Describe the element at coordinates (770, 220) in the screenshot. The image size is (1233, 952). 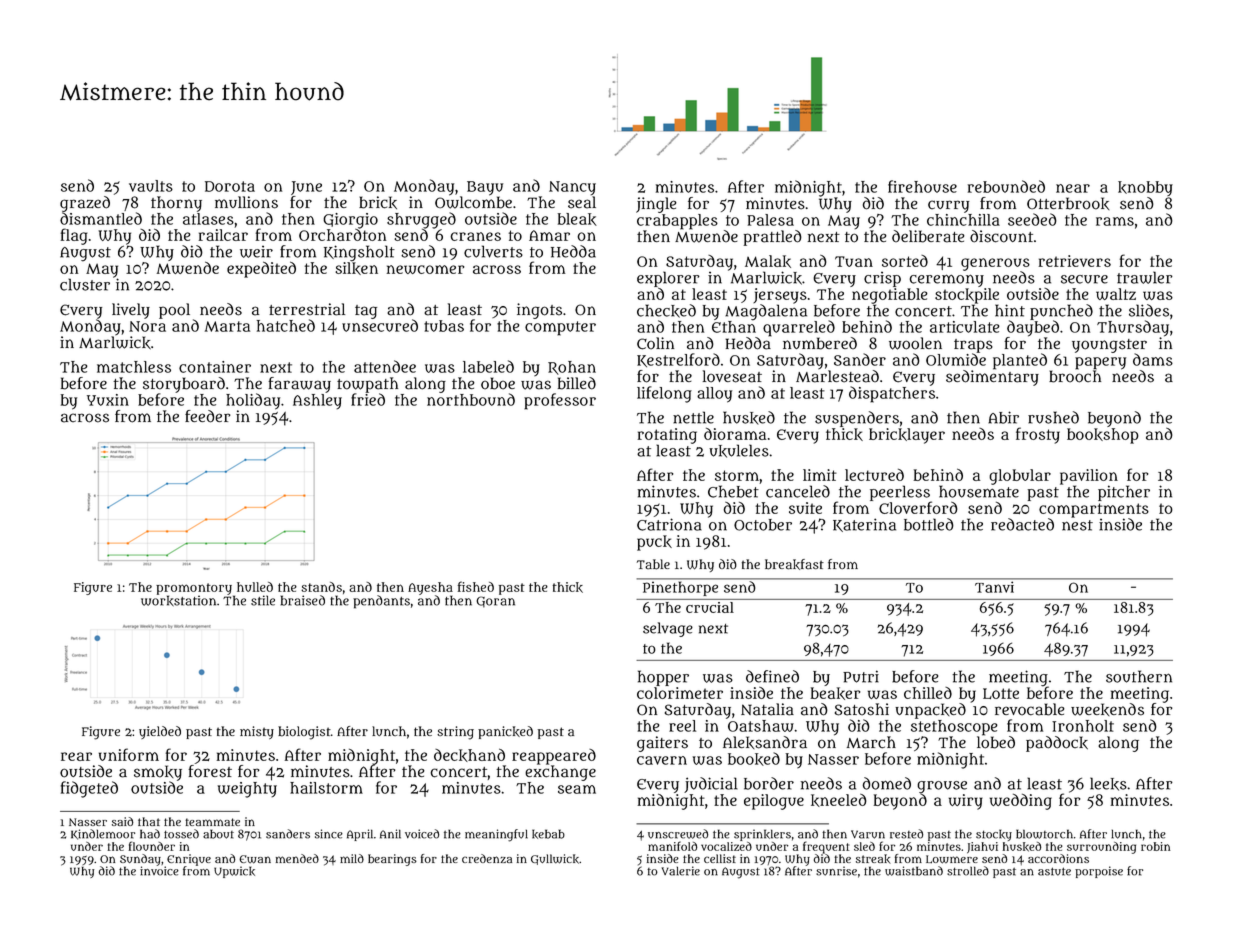
I see `Palesa` at that location.
